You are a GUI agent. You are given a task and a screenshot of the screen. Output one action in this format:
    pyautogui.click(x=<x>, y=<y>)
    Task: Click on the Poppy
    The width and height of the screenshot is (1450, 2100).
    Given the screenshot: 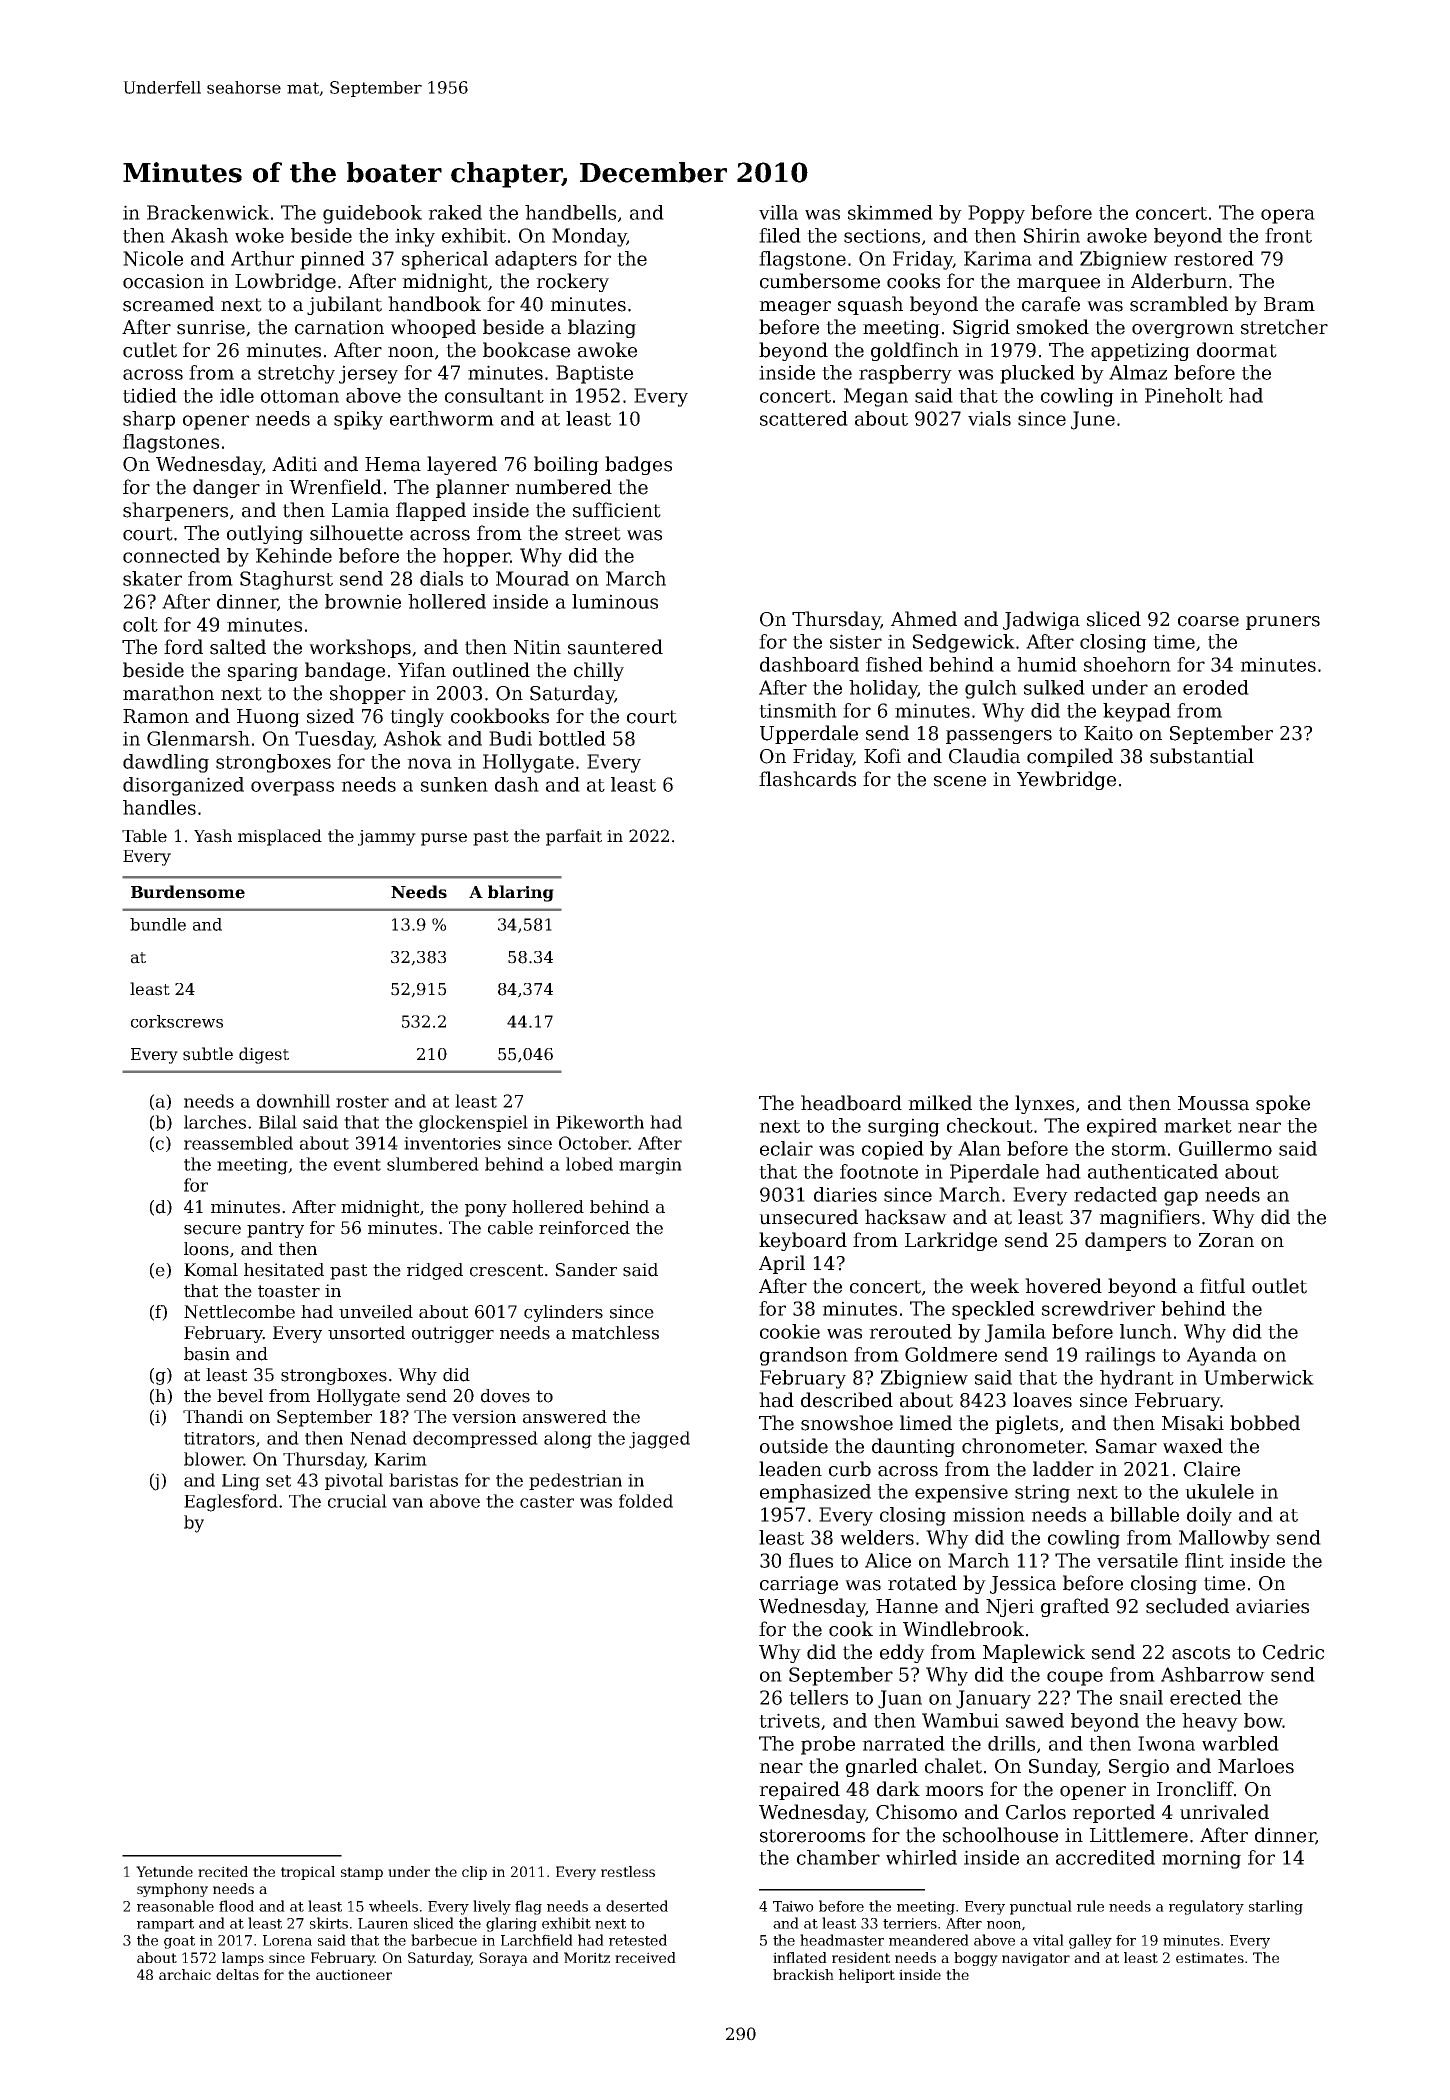 What is the action you would take?
    pyautogui.click(x=996, y=214)
